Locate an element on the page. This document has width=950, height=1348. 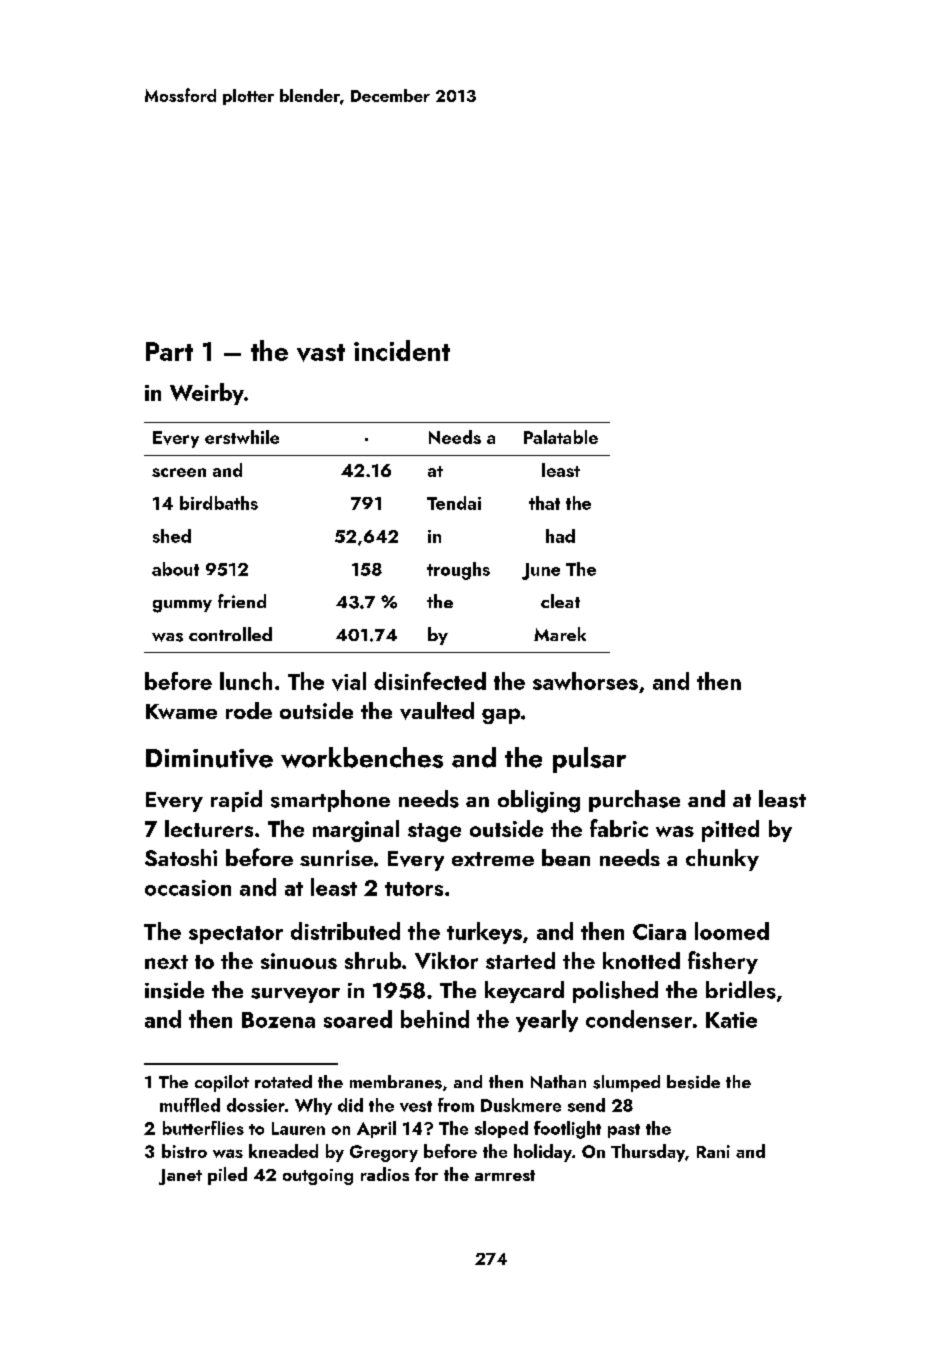
Palatable is located at coordinates (561, 437).
